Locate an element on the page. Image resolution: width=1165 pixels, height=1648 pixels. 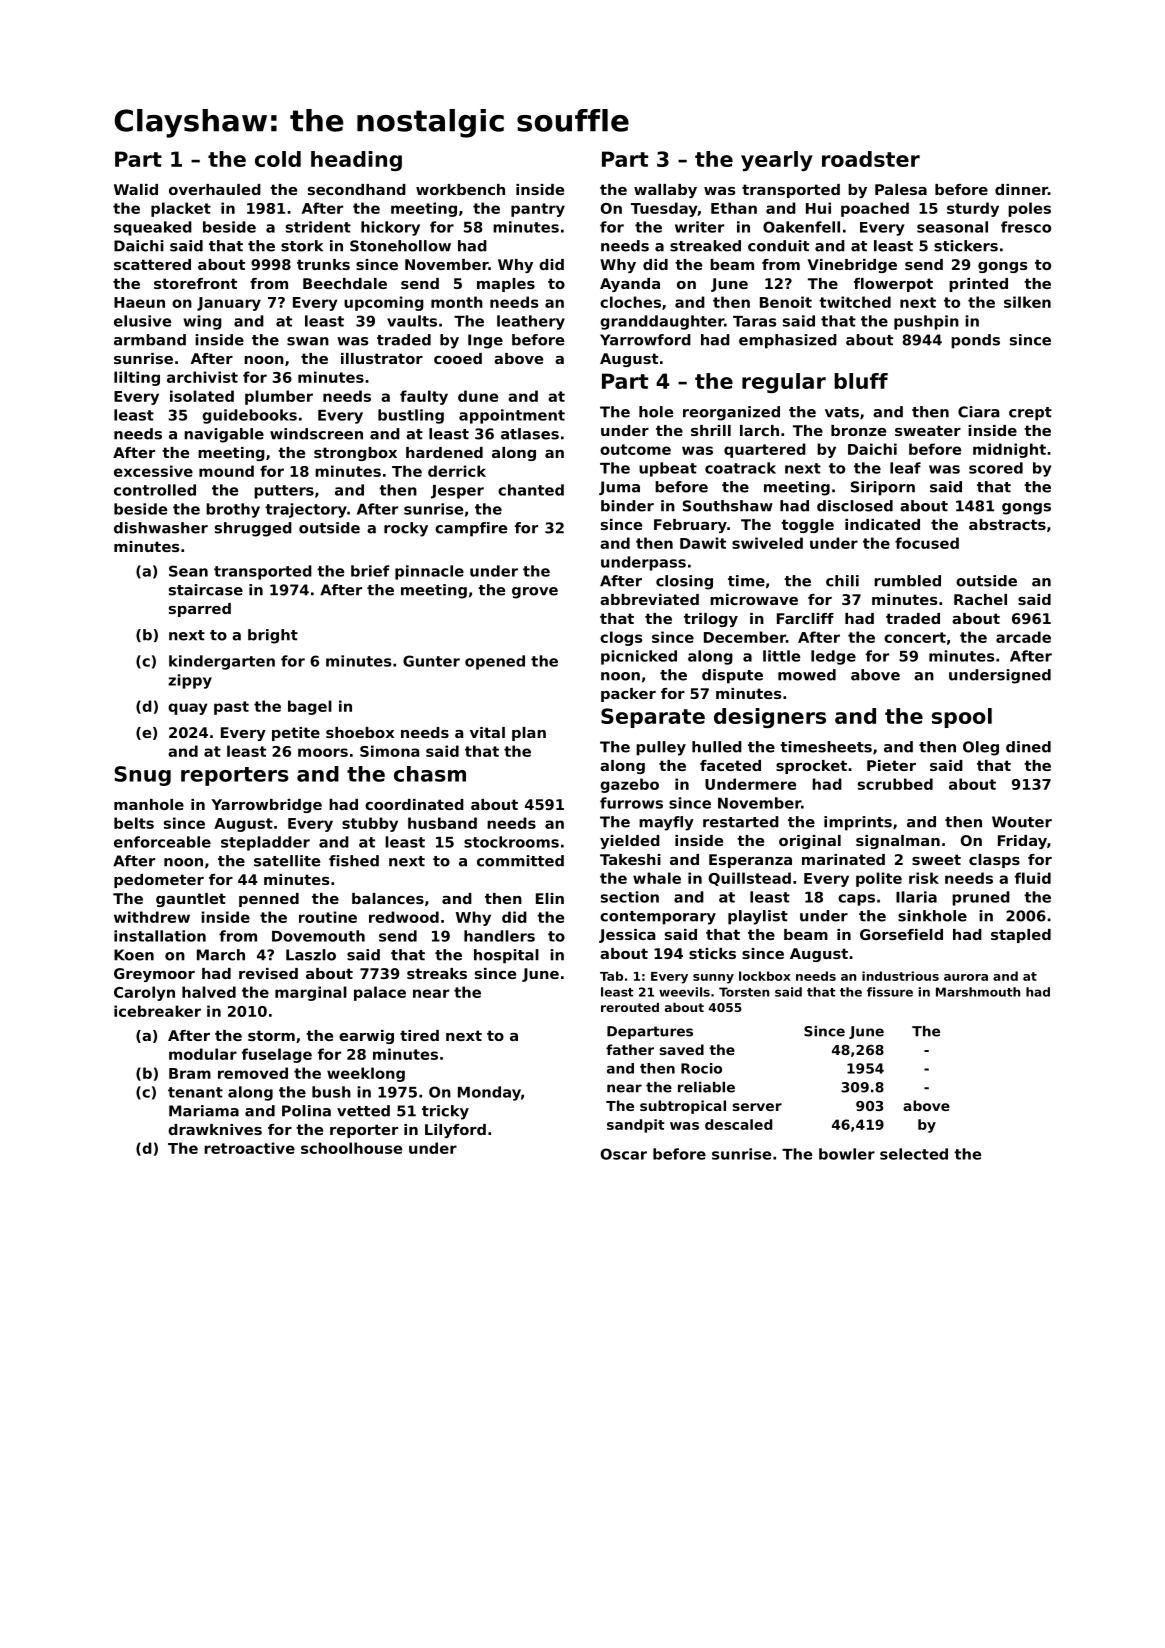
grove is located at coordinates (535, 593).
